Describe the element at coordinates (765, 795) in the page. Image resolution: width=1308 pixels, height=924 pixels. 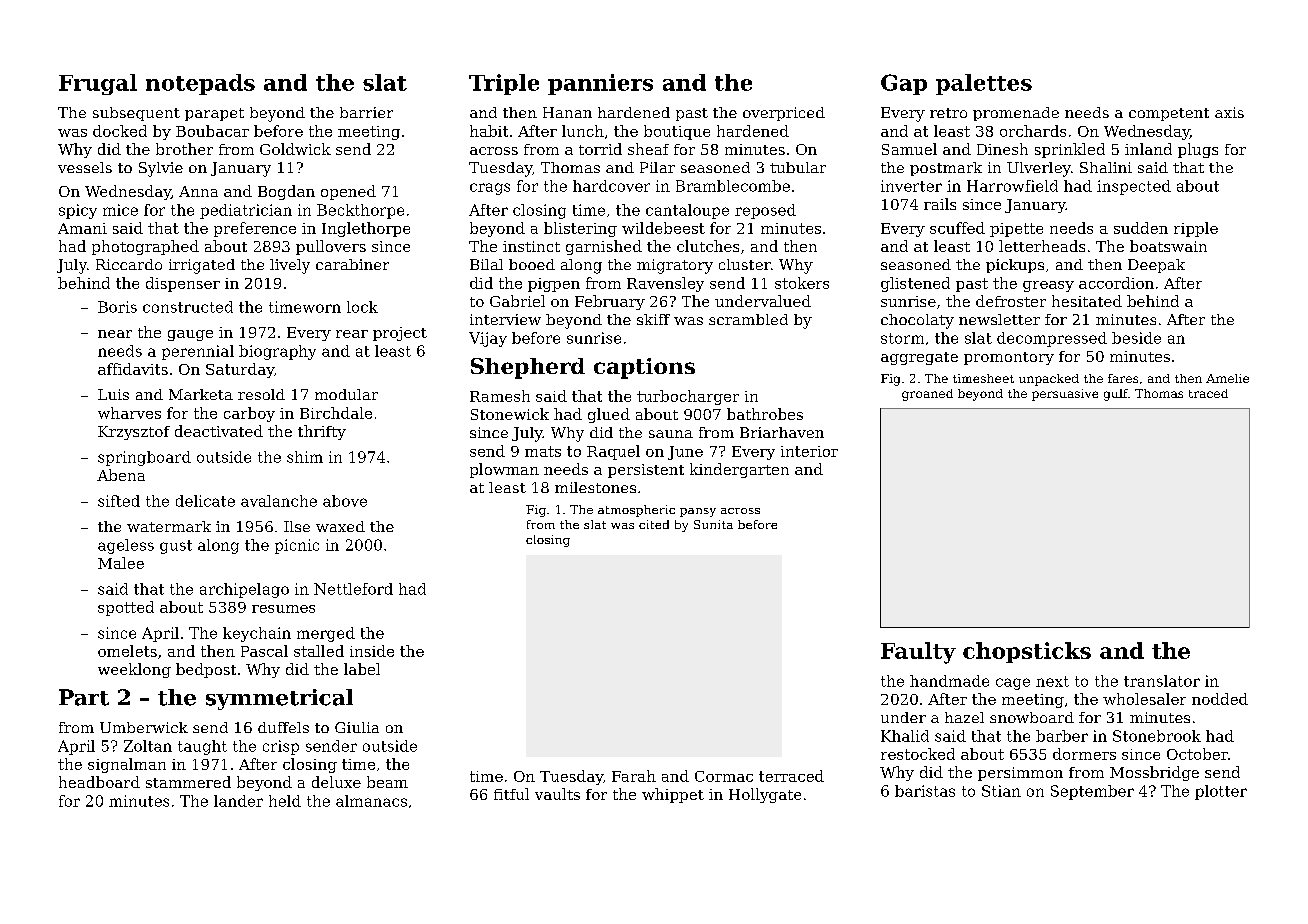
I see `Hollygate` at that location.
